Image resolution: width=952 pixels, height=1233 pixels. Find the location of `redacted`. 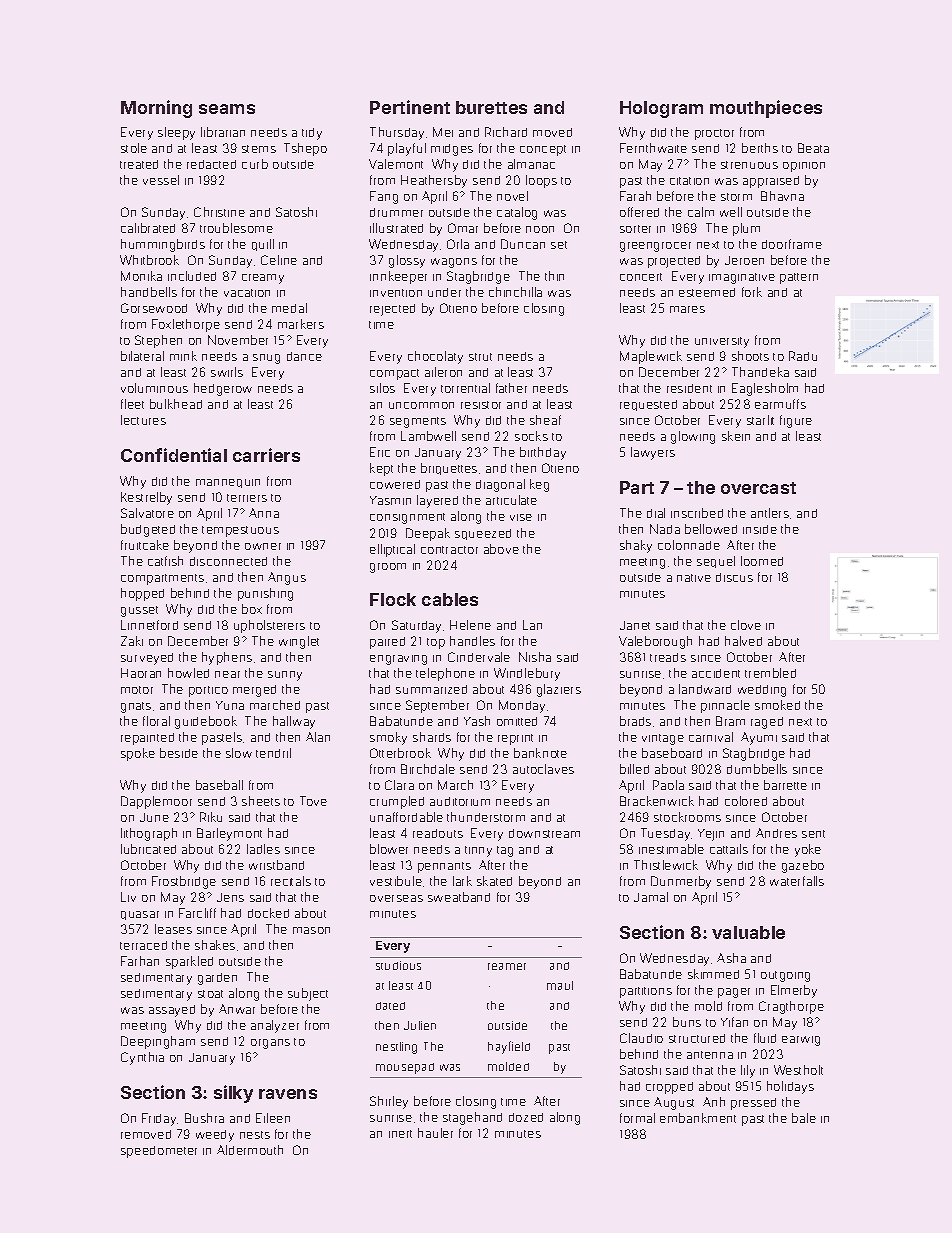

redacted is located at coordinates (211, 164).
